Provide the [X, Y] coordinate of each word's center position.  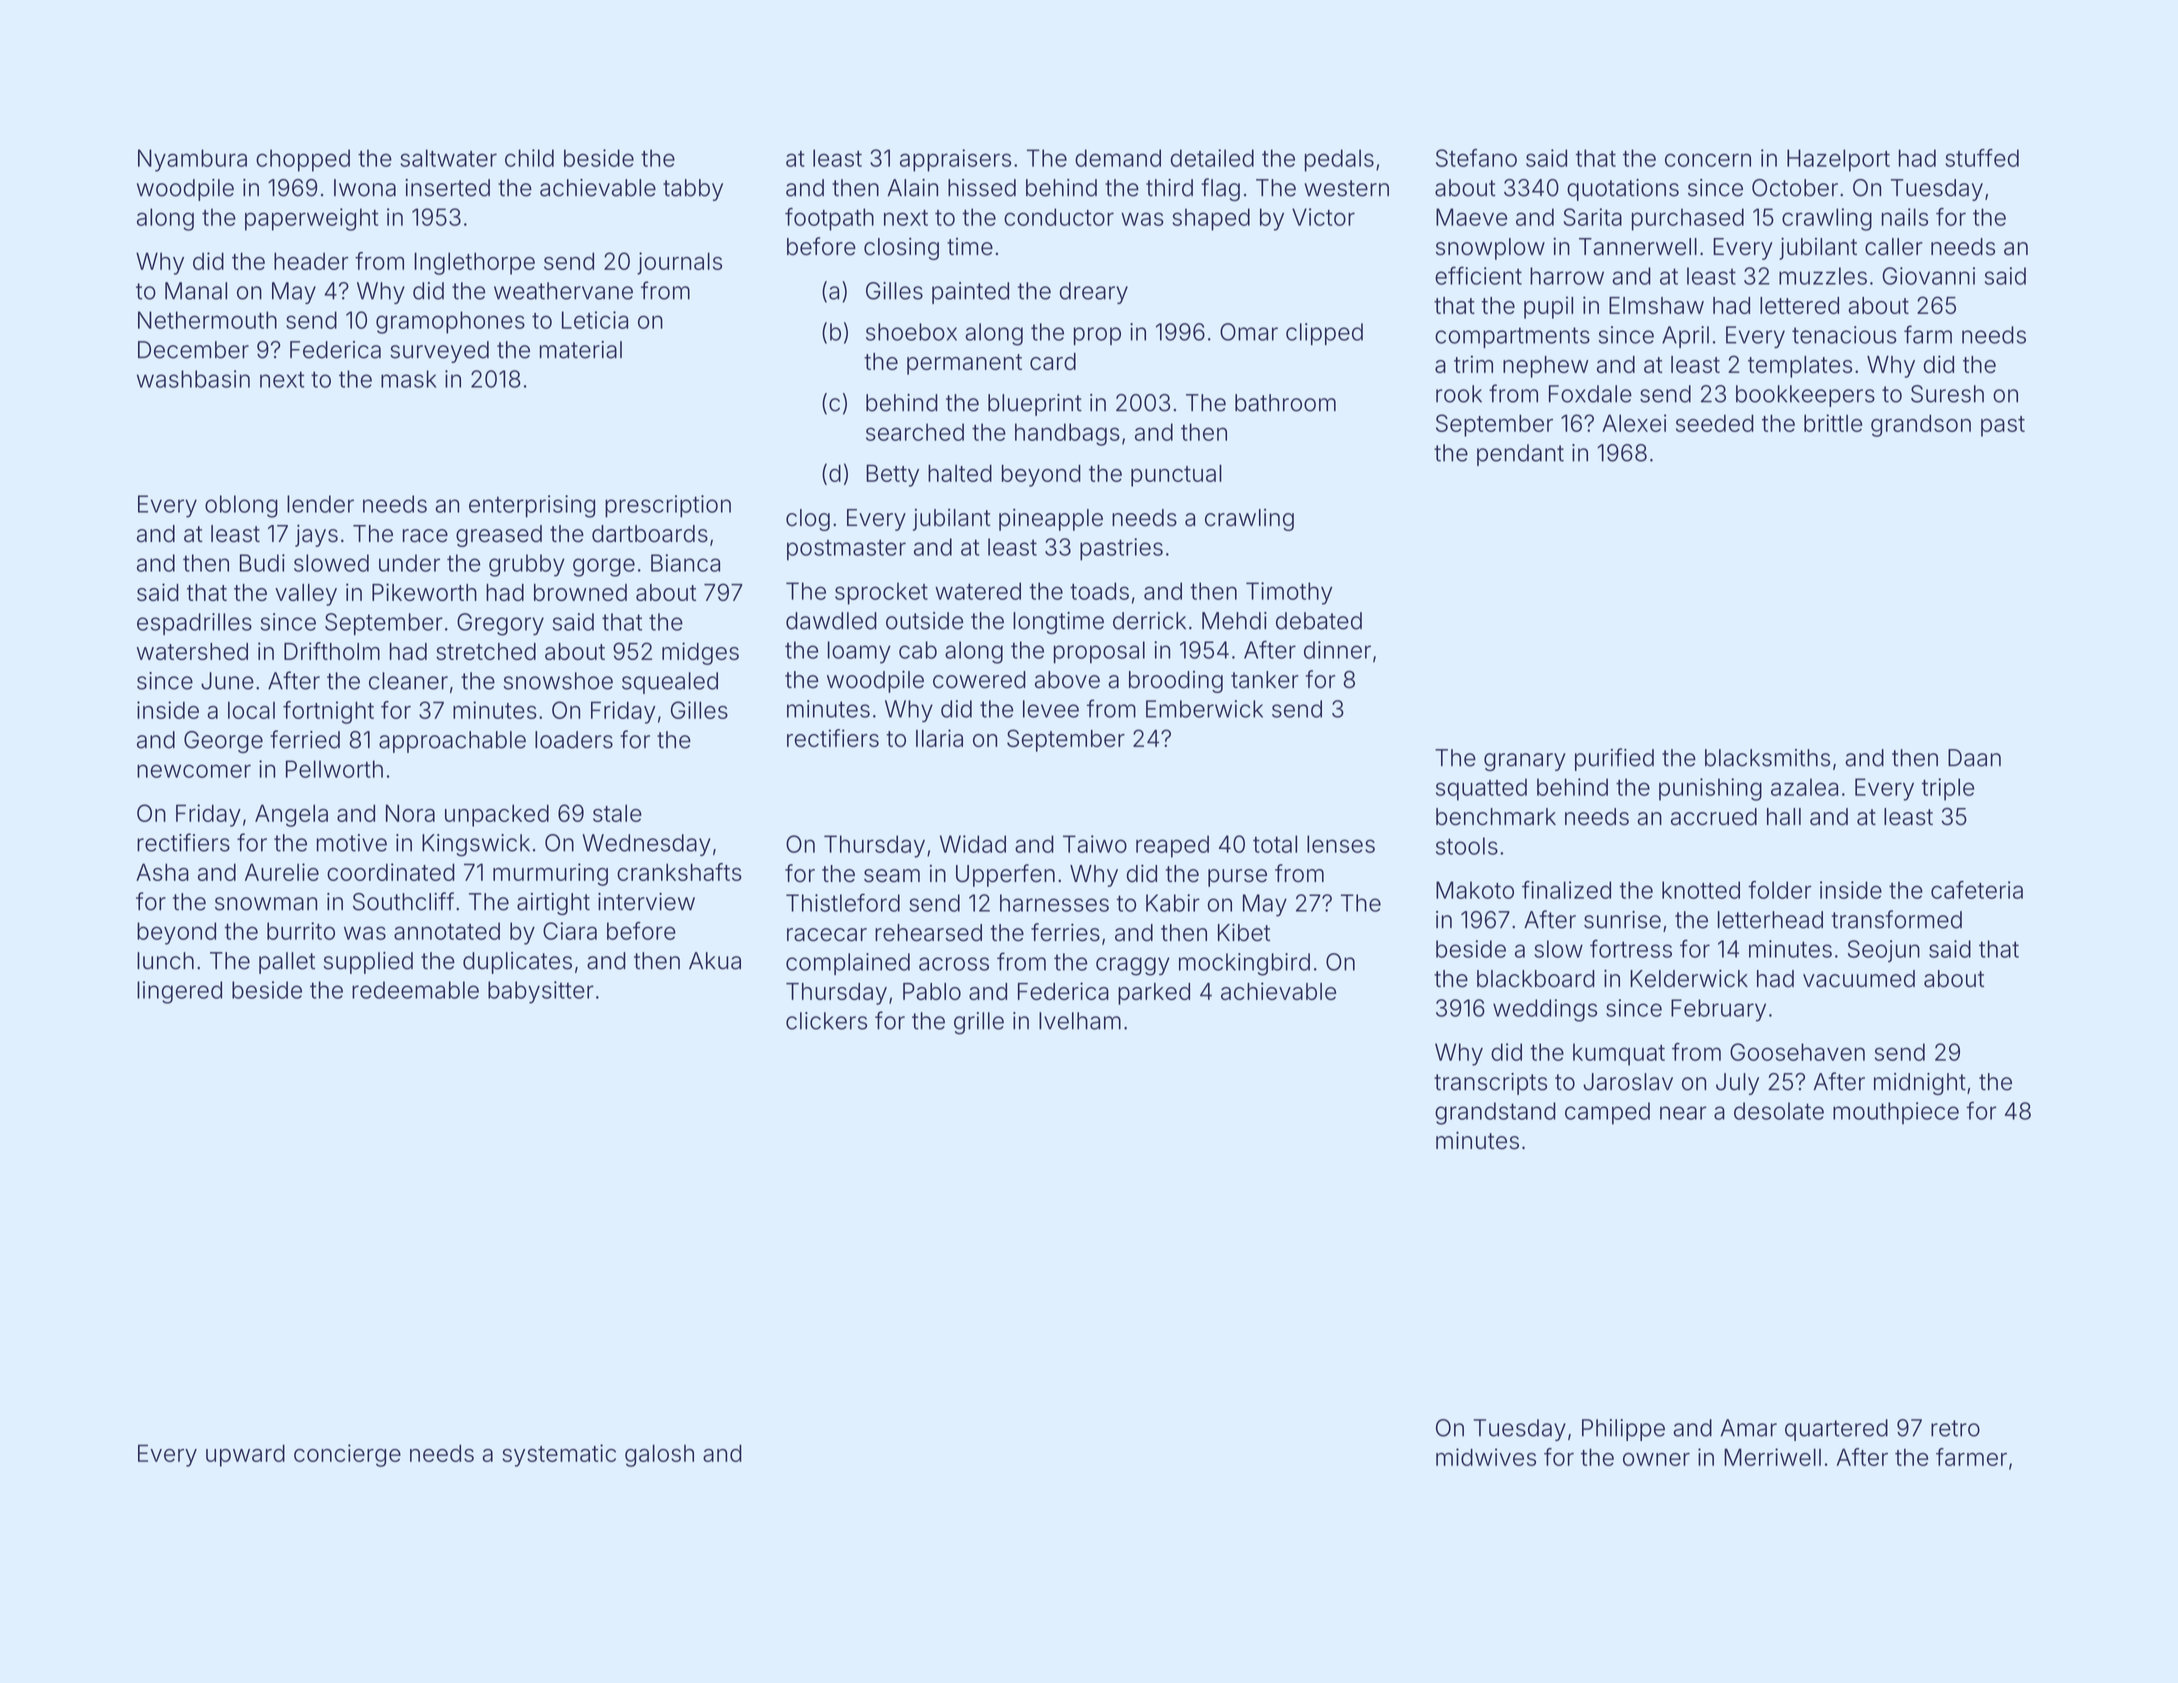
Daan [1974, 758]
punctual [1176, 475]
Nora [410, 813]
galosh [659, 1455]
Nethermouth [207, 320]
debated [1319, 621]
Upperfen [1005, 875]
